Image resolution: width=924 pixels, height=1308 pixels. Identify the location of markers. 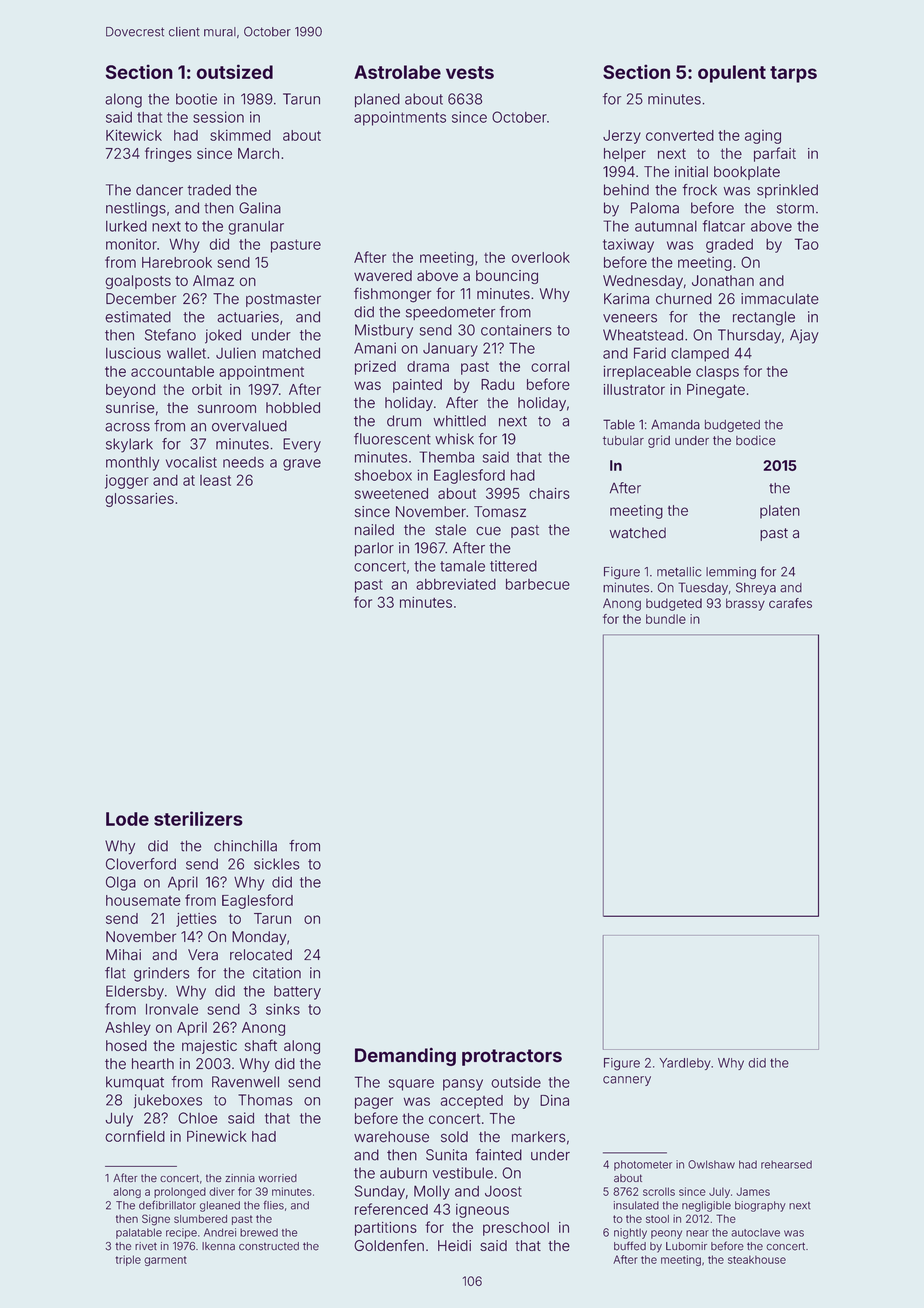
(539, 1137).
